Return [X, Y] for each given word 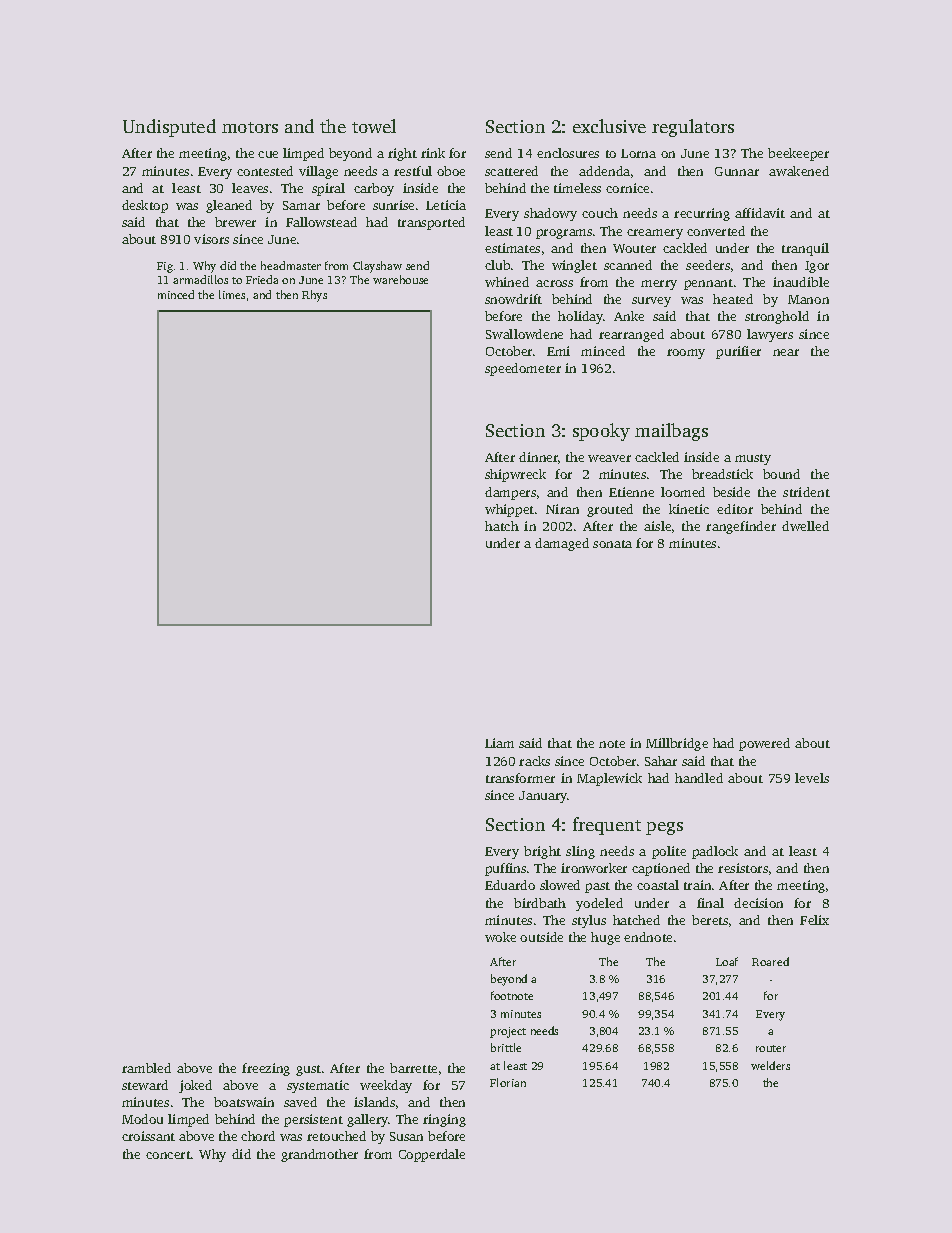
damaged [562, 544]
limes [232, 294]
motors [250, 127]
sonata [612, 544]
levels [812, 778]
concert [168, 1155]
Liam [499, 743]
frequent [607, 826]
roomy [686, 354]
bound [781, 474]
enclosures [568, 153]
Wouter [634, 248]
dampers [510, 493]
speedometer [523, 369]
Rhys [314, 296]
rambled [146, 1068]
